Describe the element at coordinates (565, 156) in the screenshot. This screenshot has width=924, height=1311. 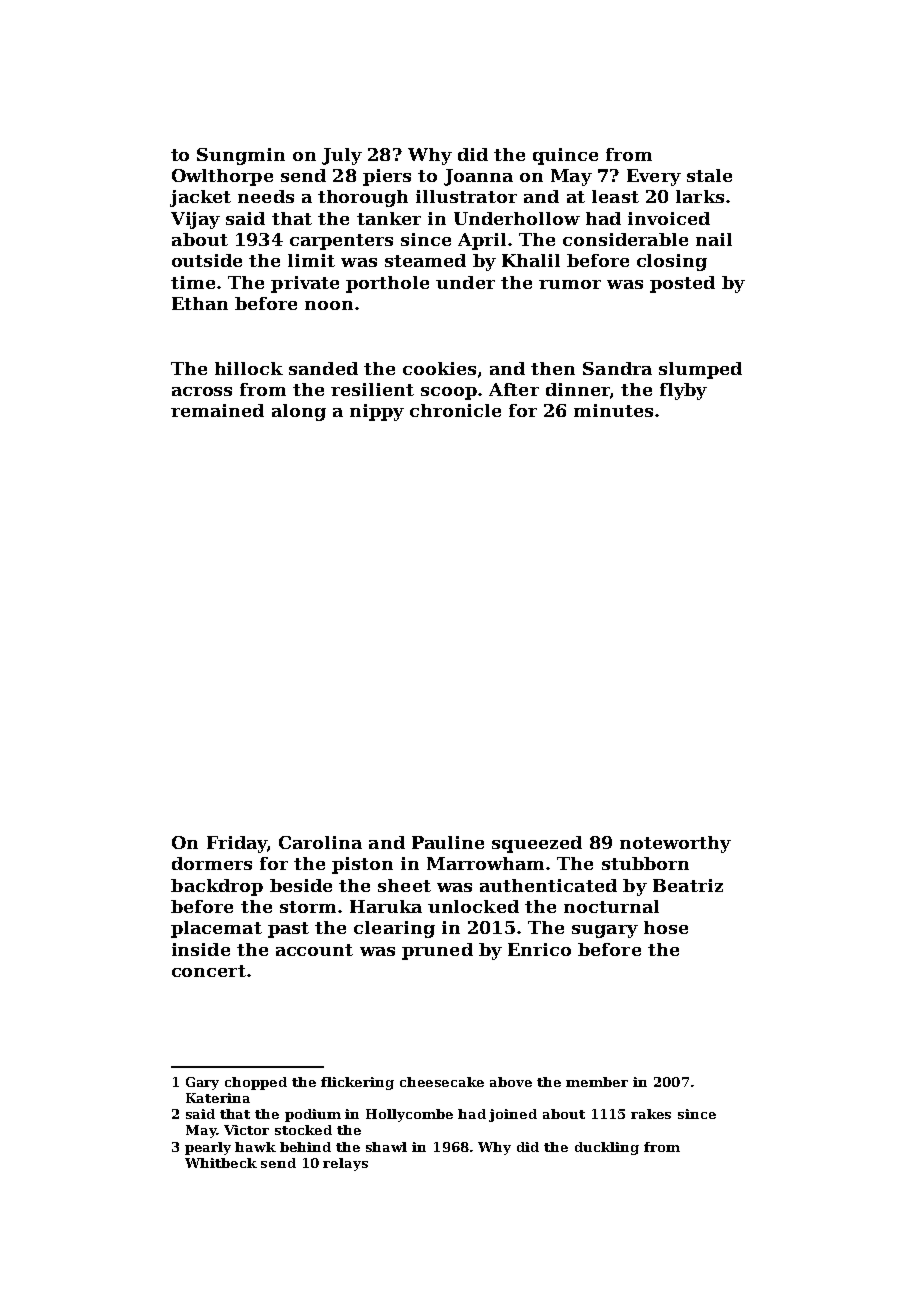
I see `quince` at that location.
